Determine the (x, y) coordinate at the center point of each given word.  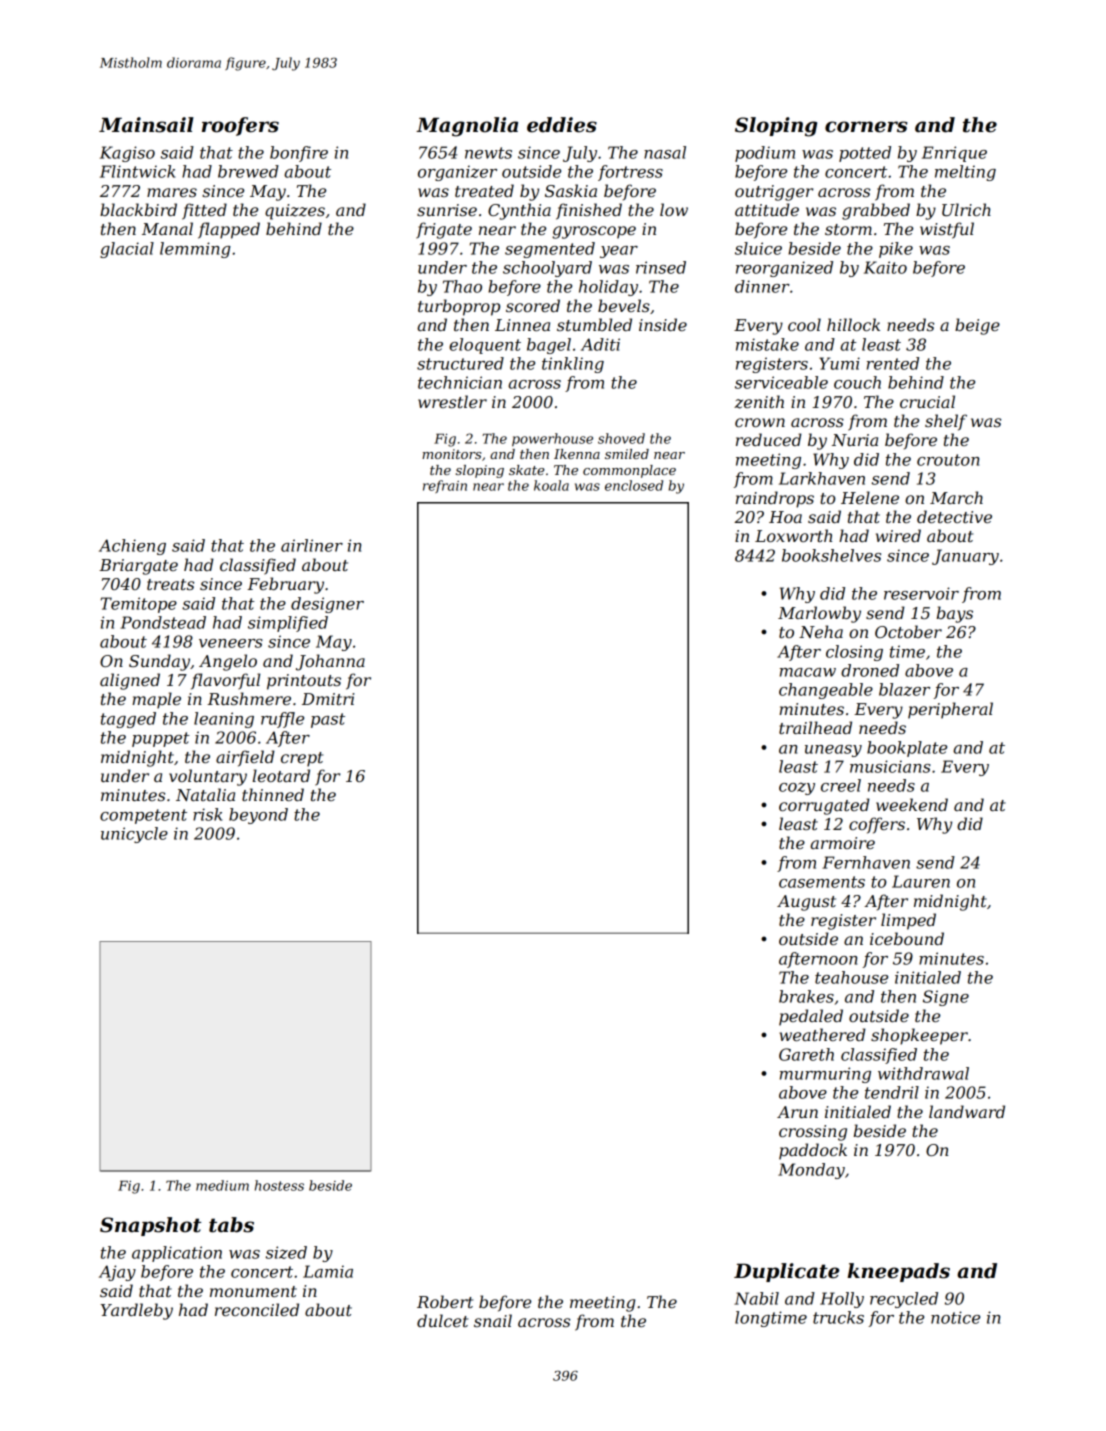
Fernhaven (866, 862)
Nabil (756, 1298)
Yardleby (136, 1311)
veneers (231, 643)
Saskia (571, 190)
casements (822, 882)
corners (866, 127)
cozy (797, 788)
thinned (273, 794)
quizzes (295, 212)
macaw (808, 672)
